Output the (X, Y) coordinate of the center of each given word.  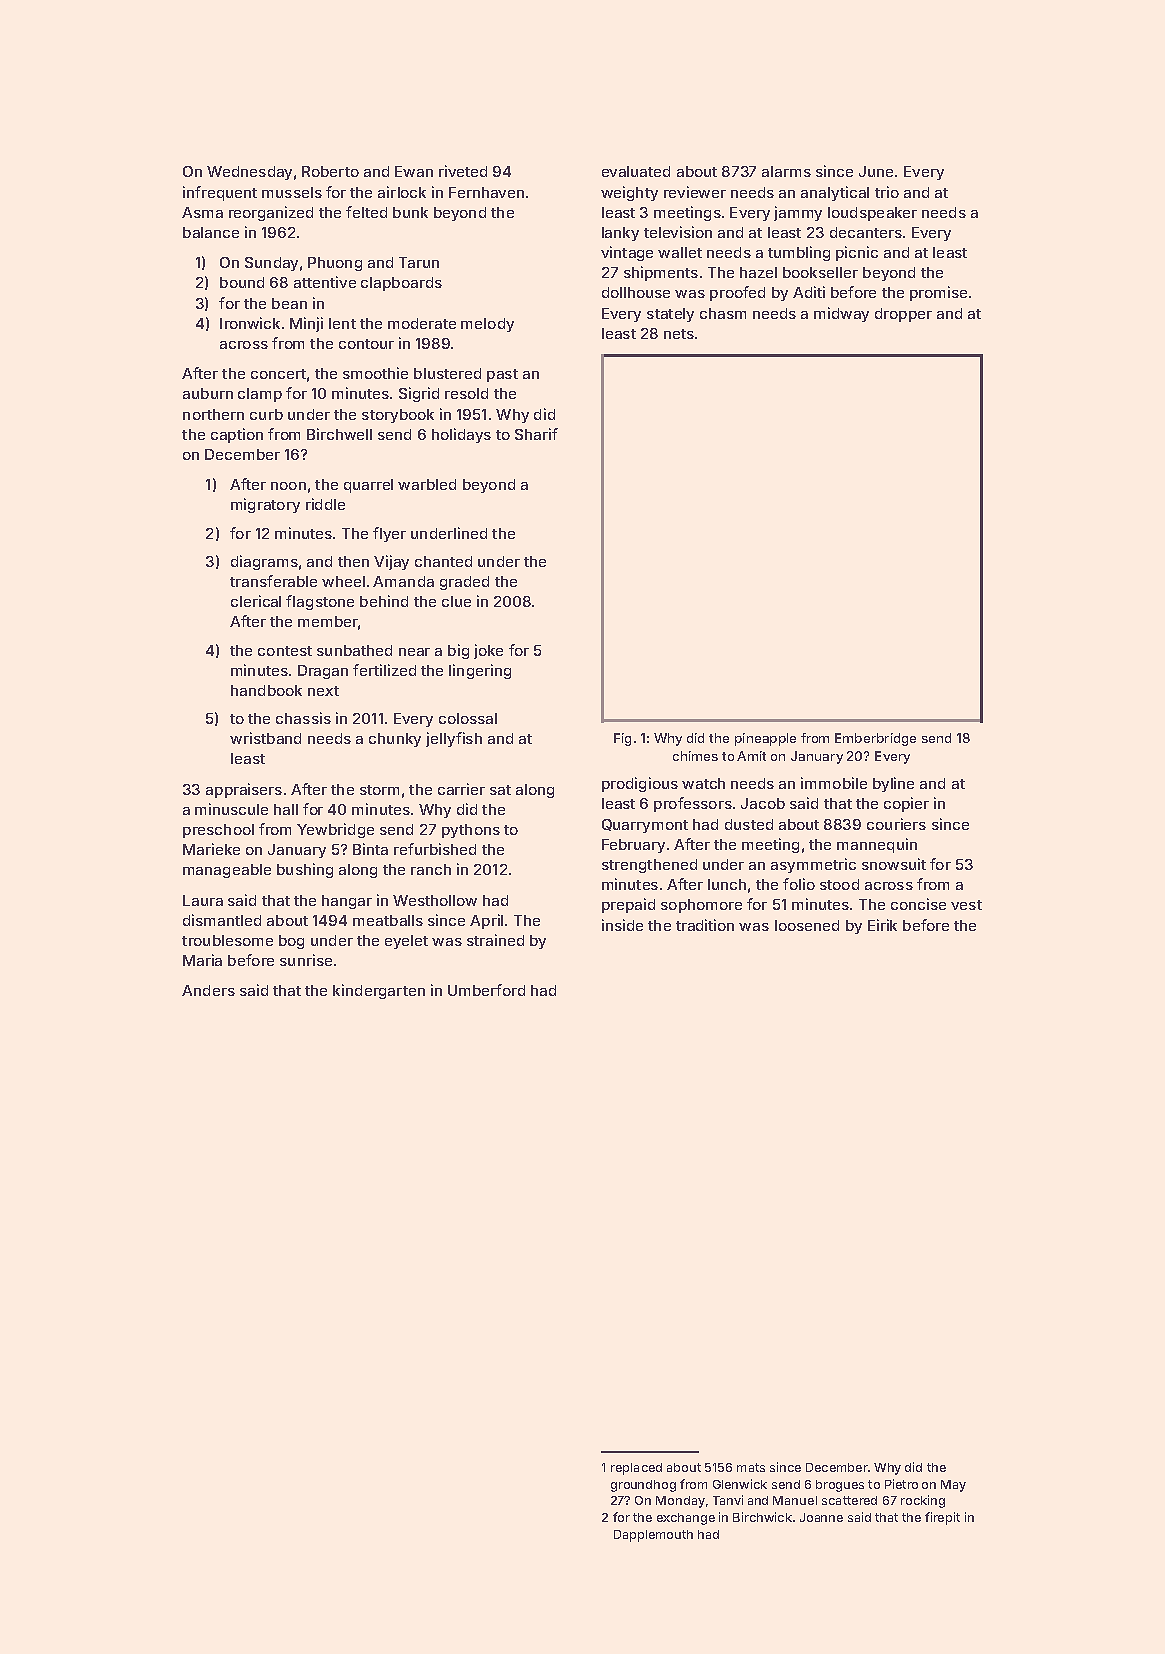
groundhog (643, 1486)
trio (887, 192)
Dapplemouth (653, 1536)
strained (495, 940)
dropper (903, 315)
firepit (942, 1518)
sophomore (701, 906)
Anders (208, 990)
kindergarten (379, 991)
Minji (306, 324)
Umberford (486, 990)
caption (237, 435)
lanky (620, 234)
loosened (807, 925)
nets (679, 334)
